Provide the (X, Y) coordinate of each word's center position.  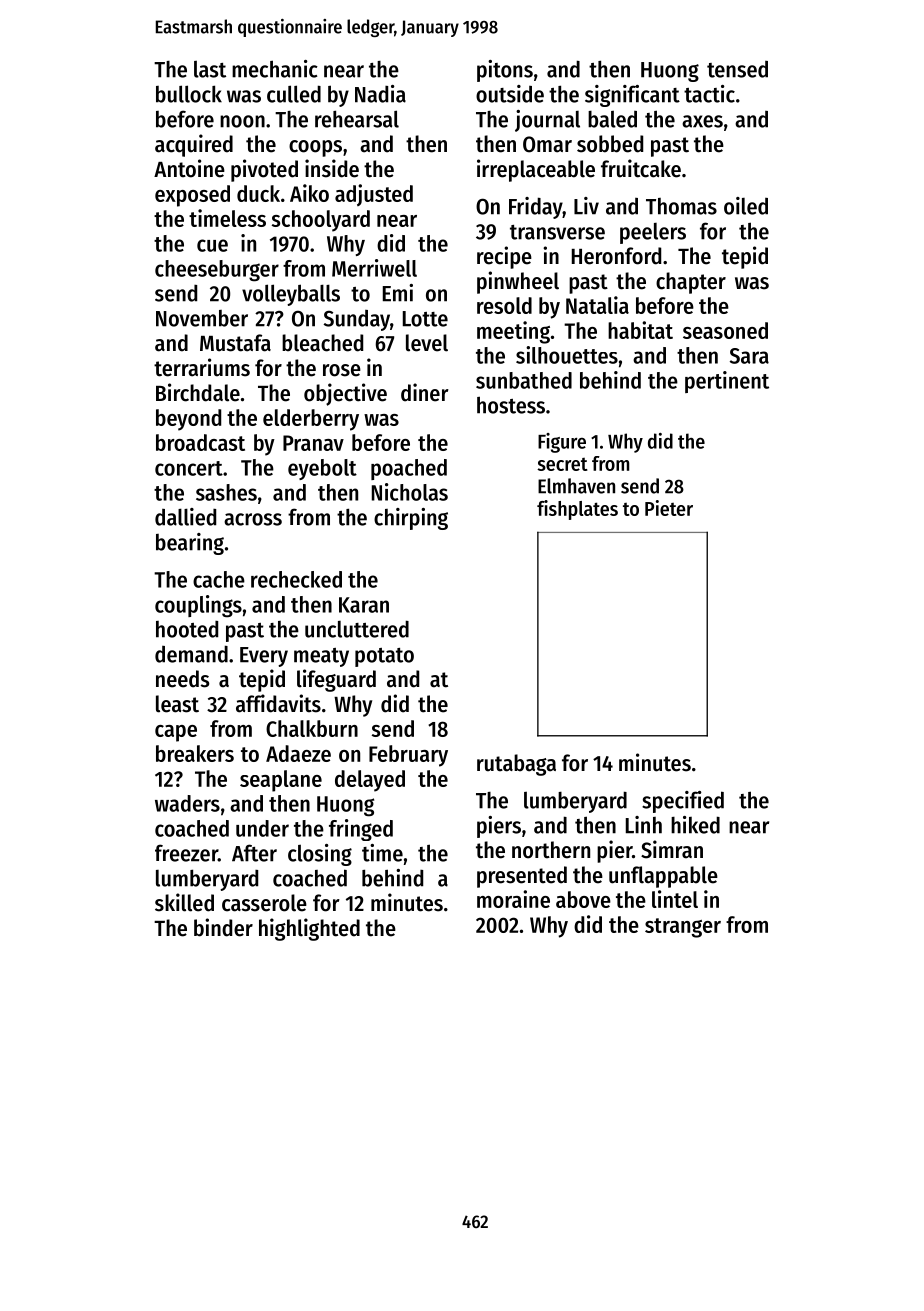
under (262, 828)
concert (189, 468)
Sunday (357, 320)
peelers (653, 233)
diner (425, 392)
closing (320, 855)
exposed (192, 196)
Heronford (616, 256)
